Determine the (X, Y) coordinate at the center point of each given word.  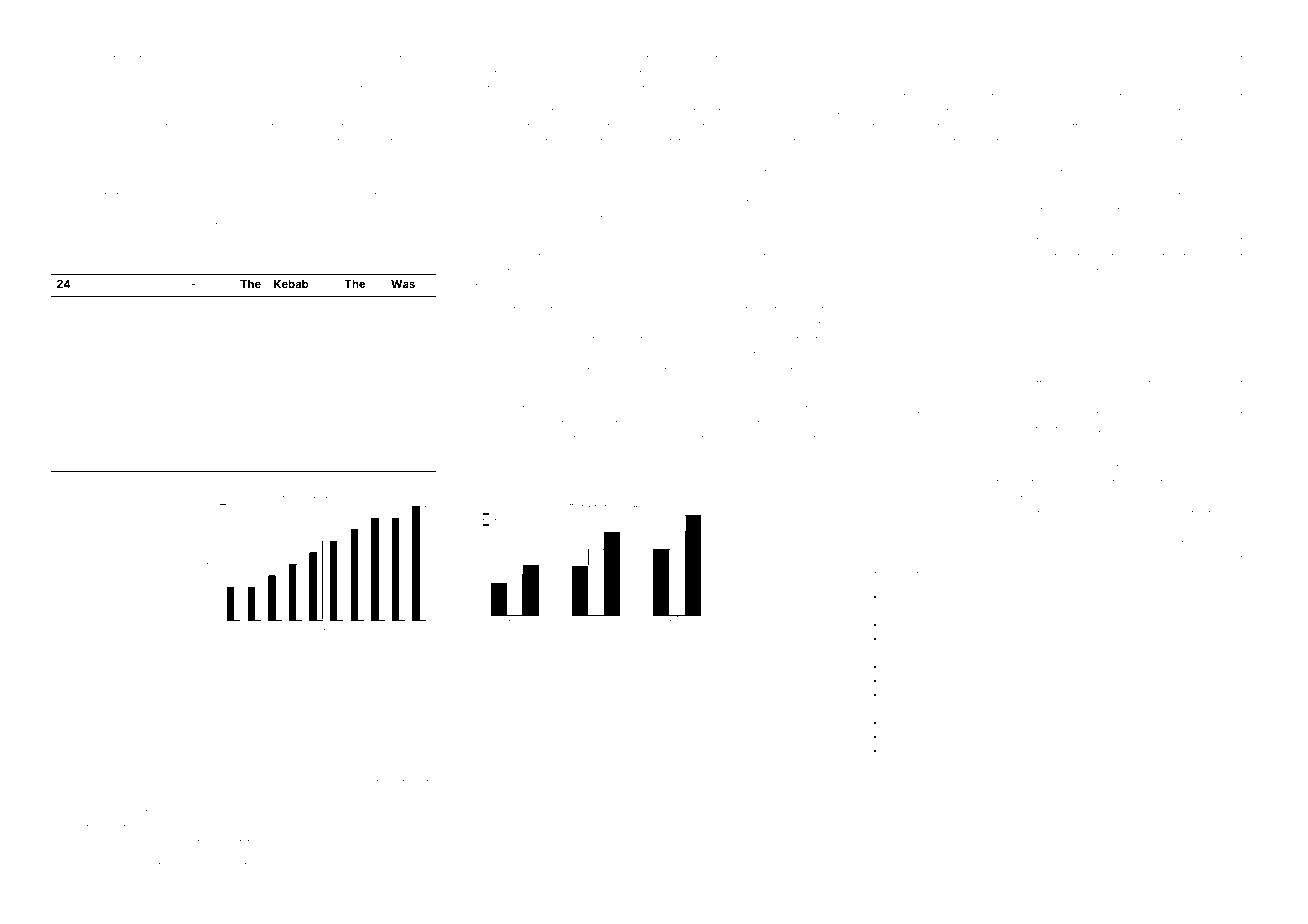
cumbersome (496, 203)
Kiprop (888, 227)
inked (141, 866)
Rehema (961, 383)
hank (89, 127)
